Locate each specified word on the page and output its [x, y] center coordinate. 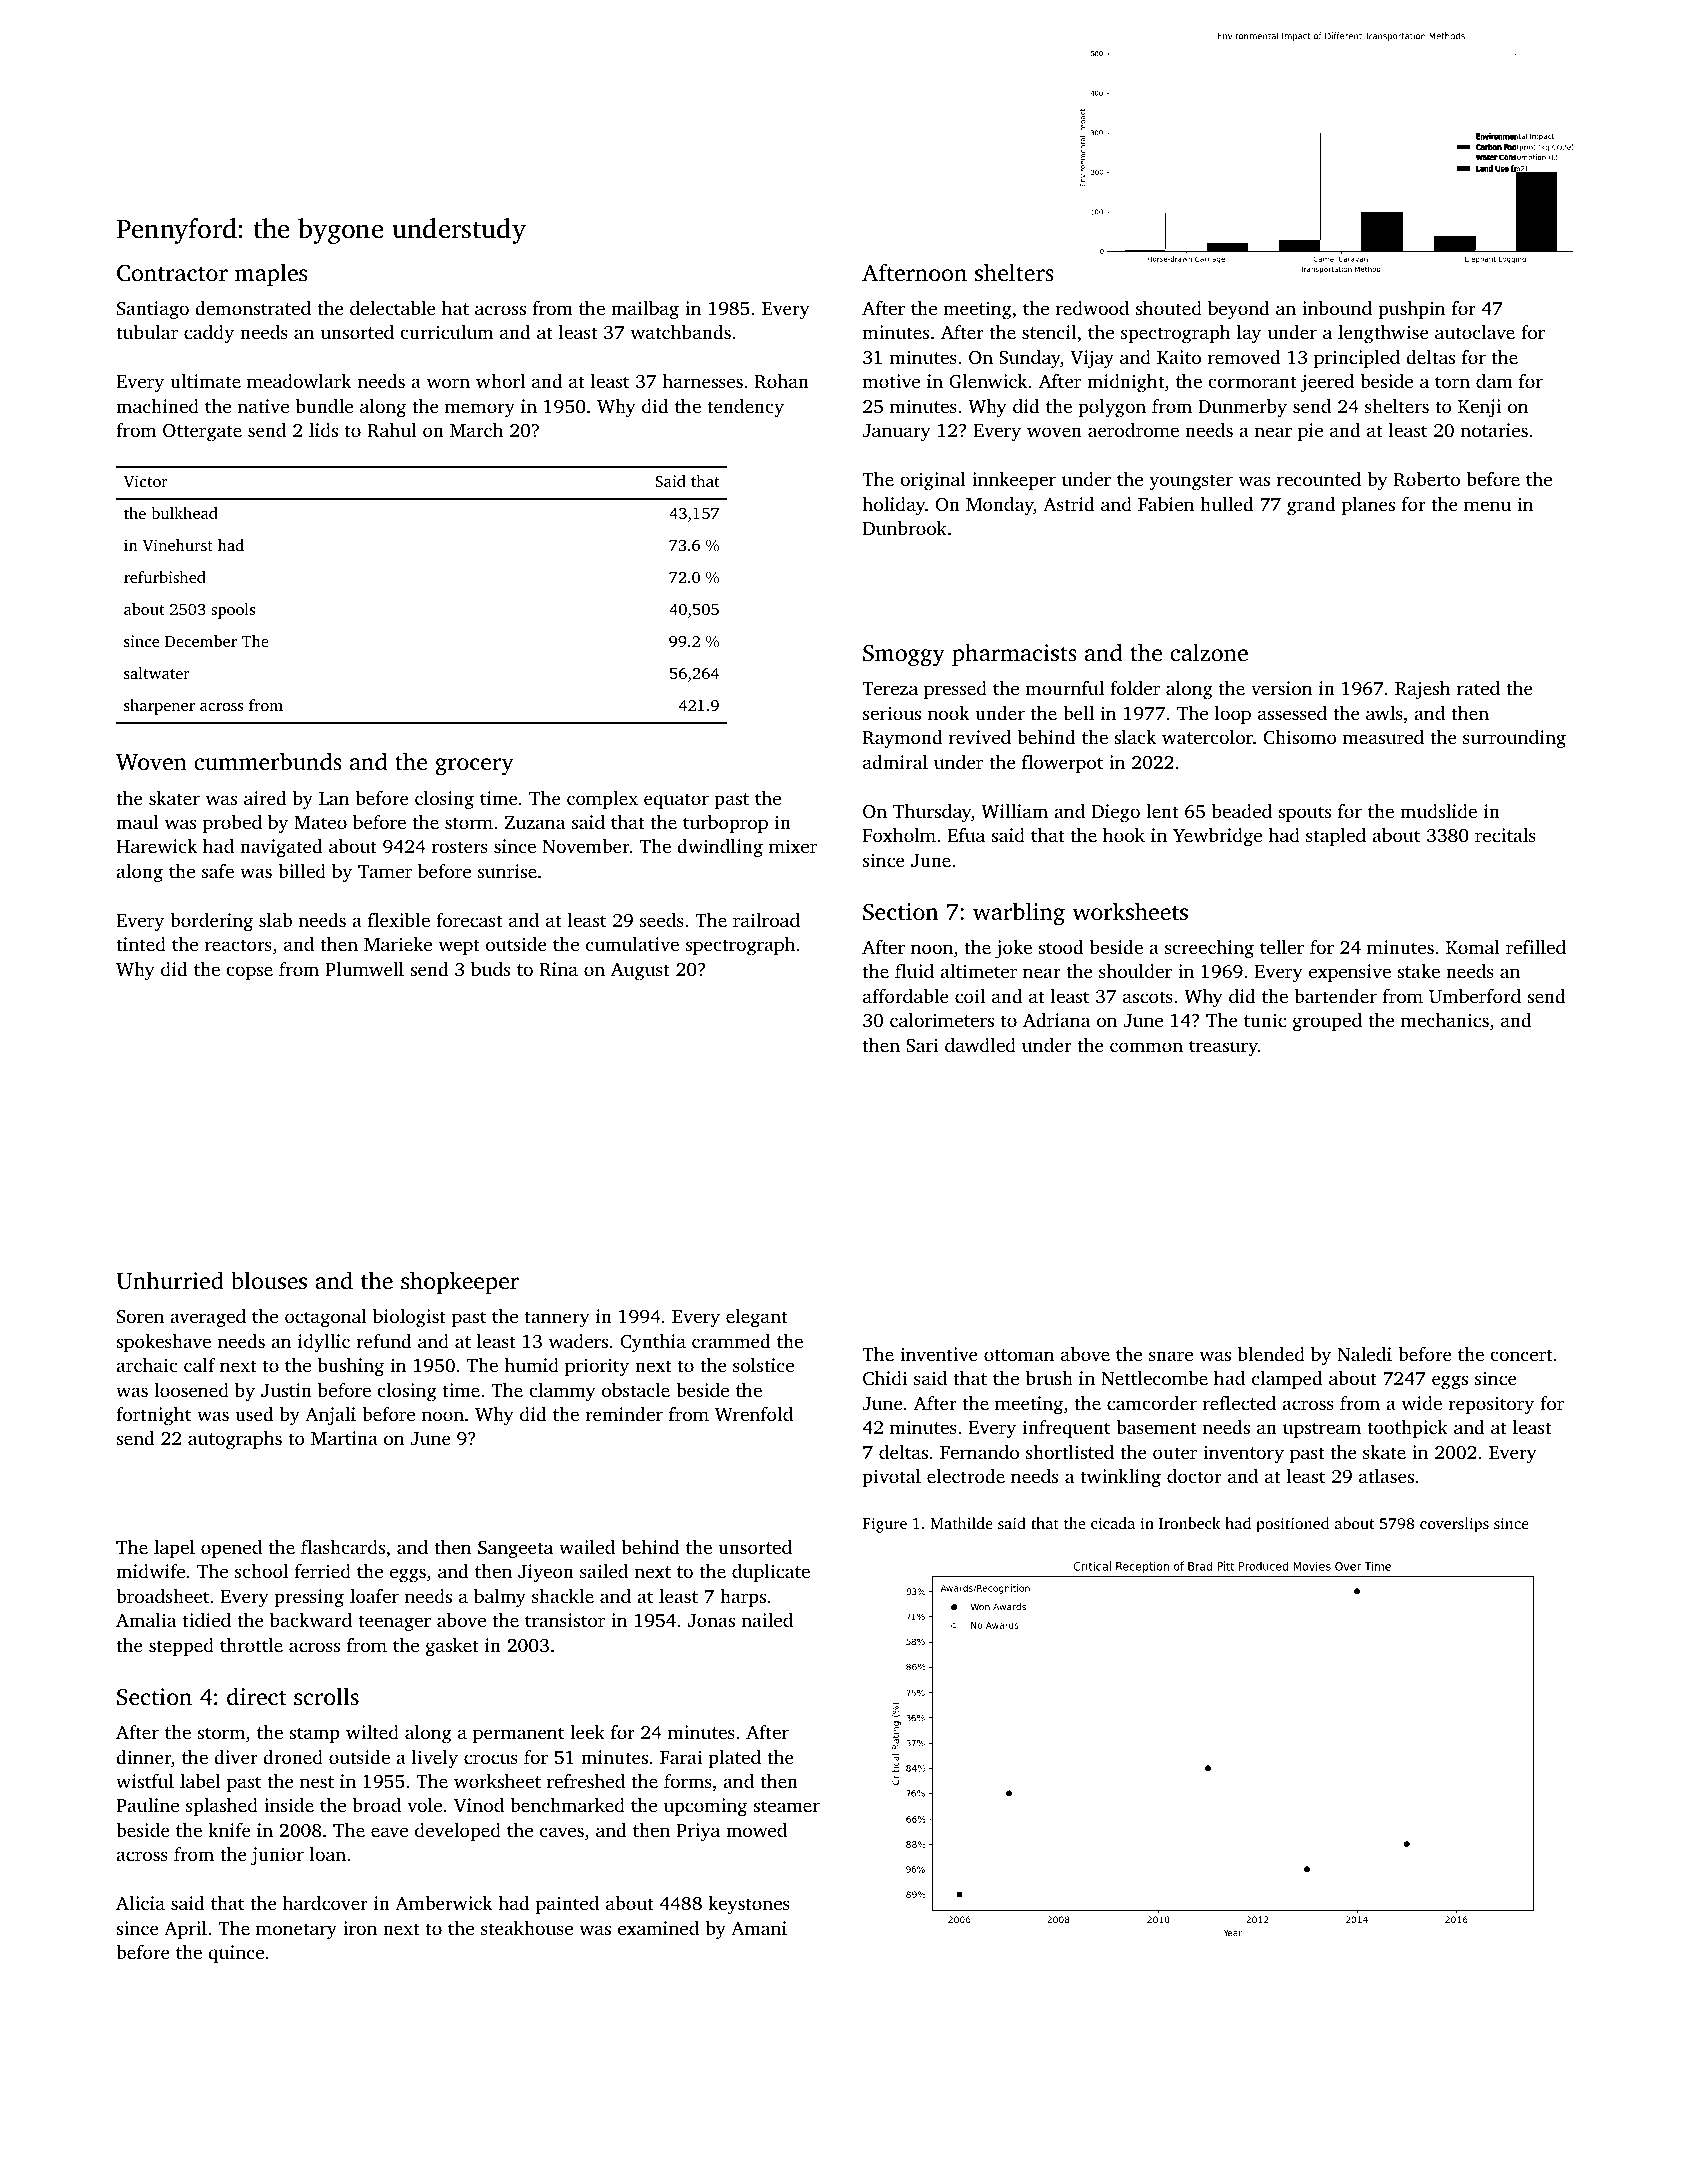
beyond [1239, 310]
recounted [1319, 479]
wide [1421, 1403]
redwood [1092, 308]
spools [233, 611]
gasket [452, 1647]
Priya [698, 1832]
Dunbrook [905, 528]
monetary [296, 1931]
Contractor [172, 273]
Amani [759, 1928]
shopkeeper [460, 1282]
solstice [763, 1365]
